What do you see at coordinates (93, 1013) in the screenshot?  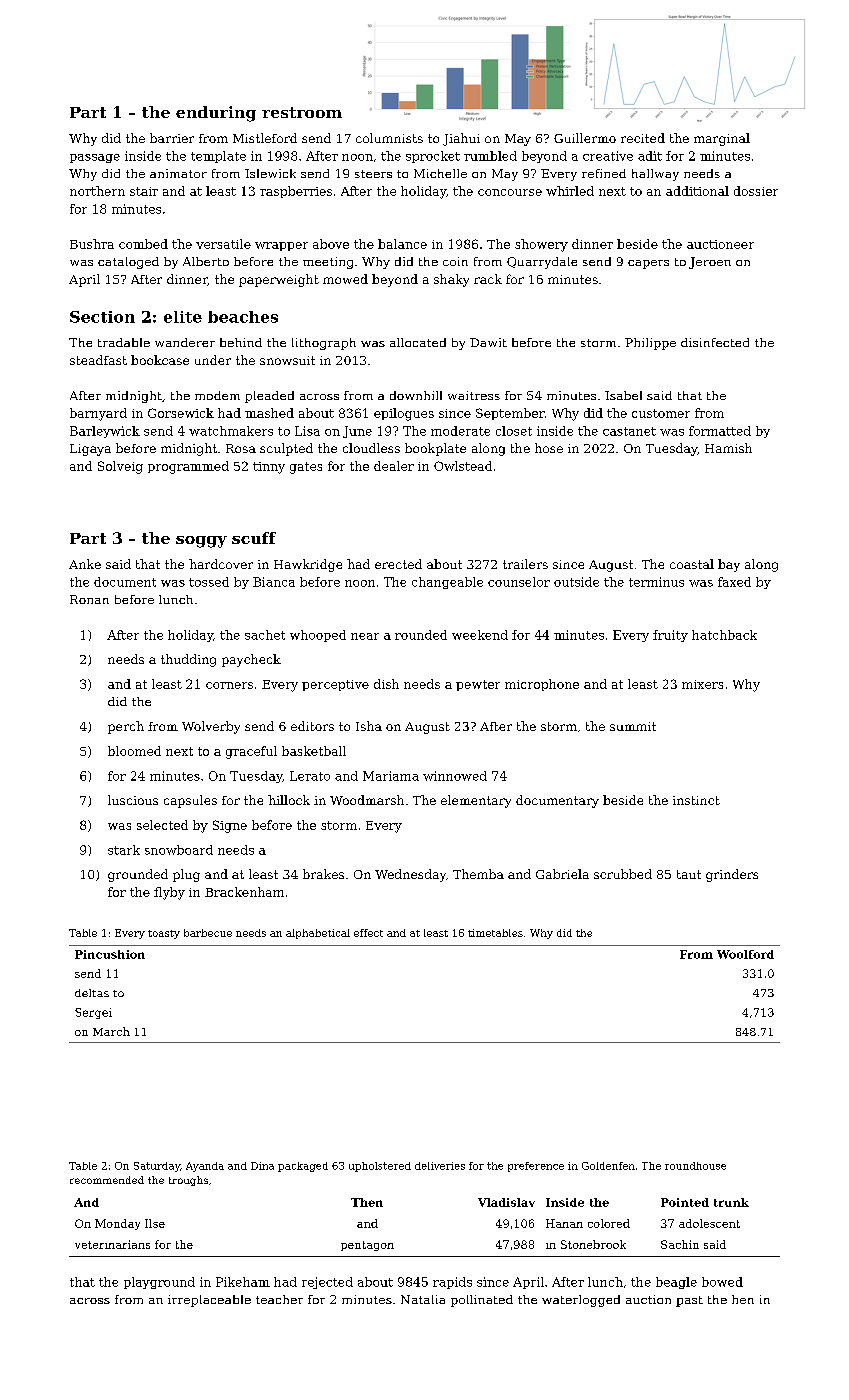 I see `Sergei` at bounding box center [93, 1013].
